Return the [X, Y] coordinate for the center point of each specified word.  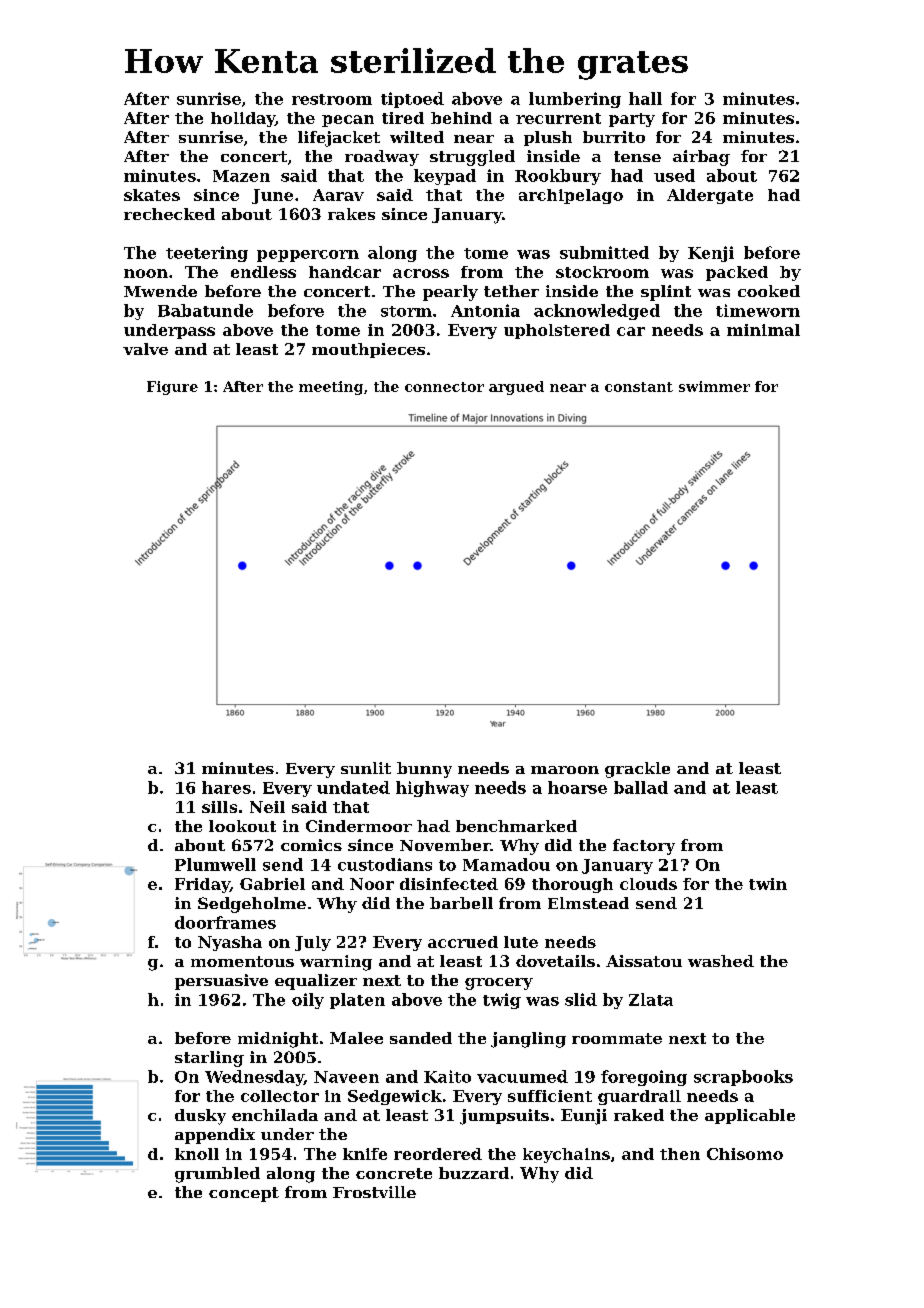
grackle [637, 770]
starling [209, 1059]
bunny [424, 770]
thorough [572, 885]
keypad [445, 177]
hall [645, 98]
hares [226, 787]
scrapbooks [743, 1078]
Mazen [241, 176]
